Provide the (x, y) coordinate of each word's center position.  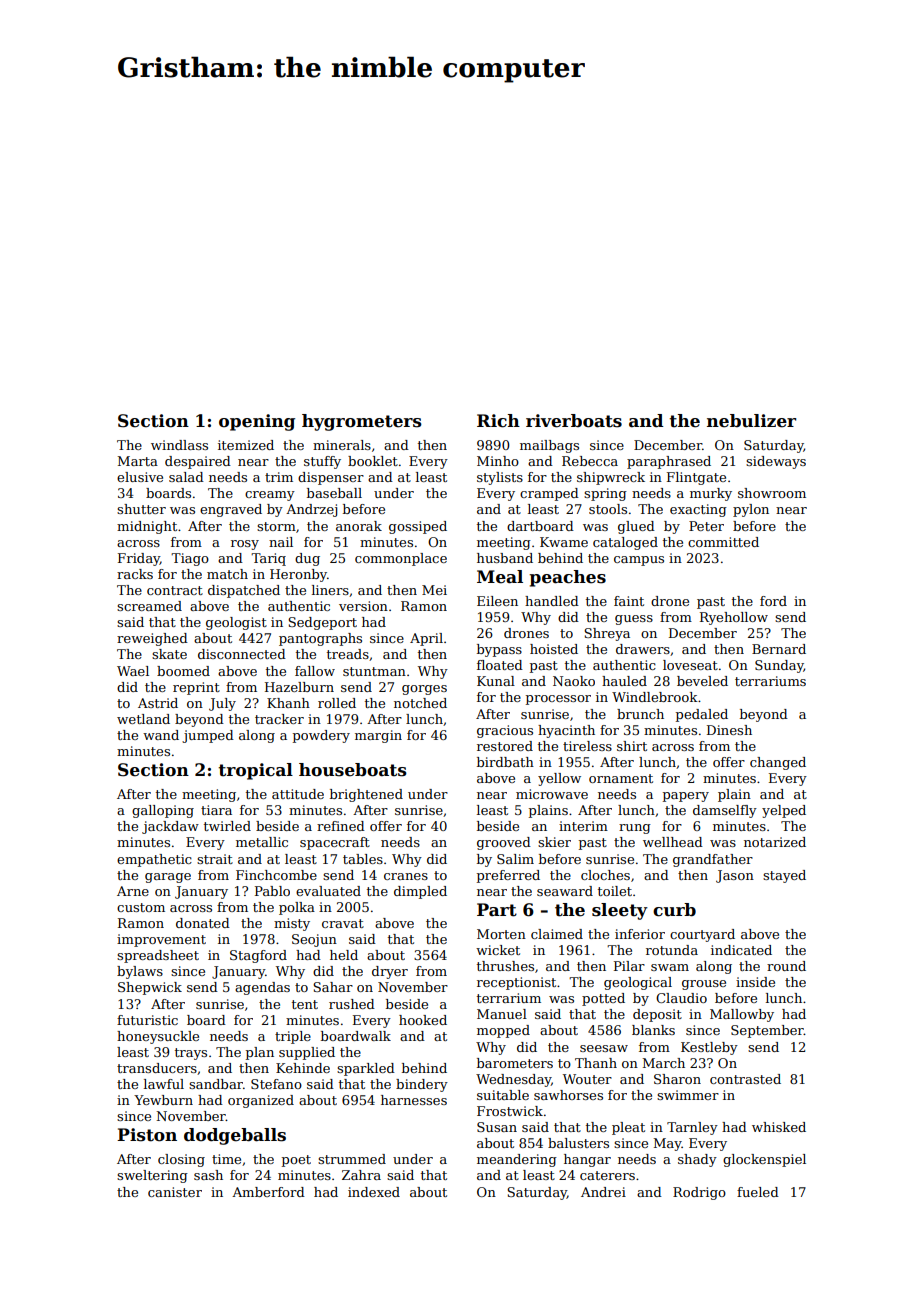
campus (639, 561)
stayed (784, 876)
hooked (423, 1020)
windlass (179, 445)
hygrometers (362, 422)
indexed (374, 1192)
